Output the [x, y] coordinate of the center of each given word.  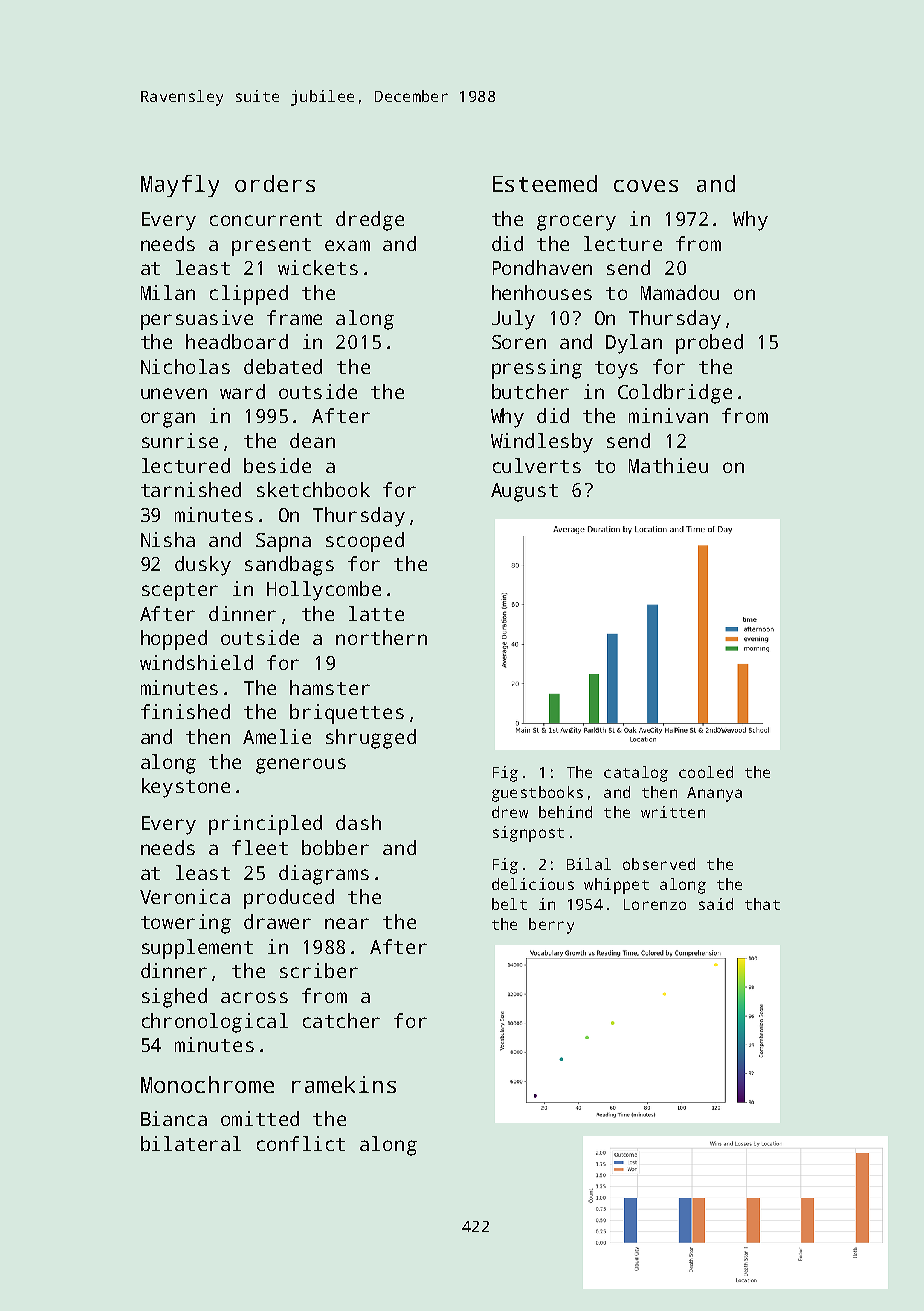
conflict [301, 1143]
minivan [668, 415]
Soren [519, 342]
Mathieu [668, 465]
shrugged [371, 739]
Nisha [168, 539]
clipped [249, 295]
